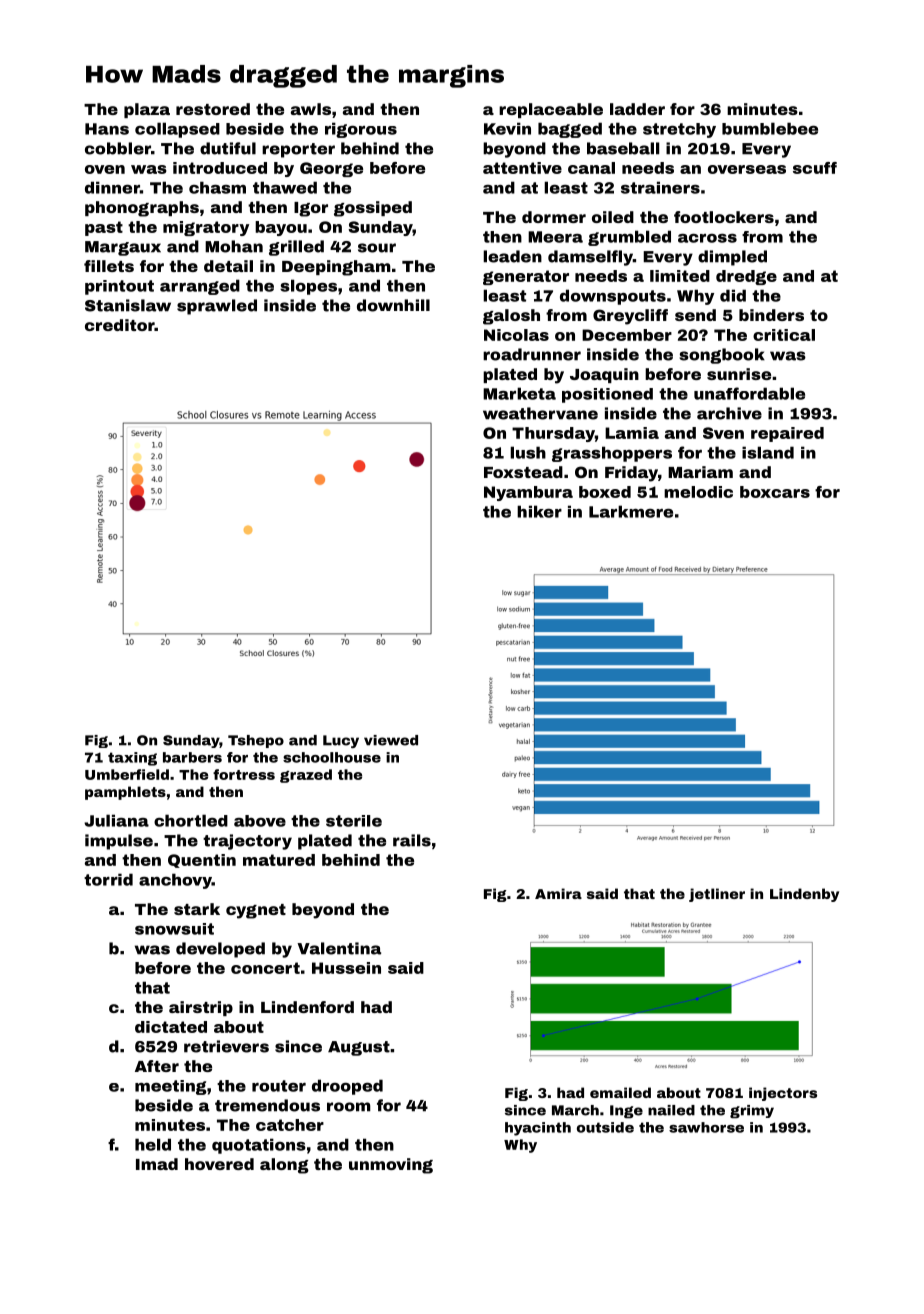  I want to click on sawhorse, so click(706, 1127).
